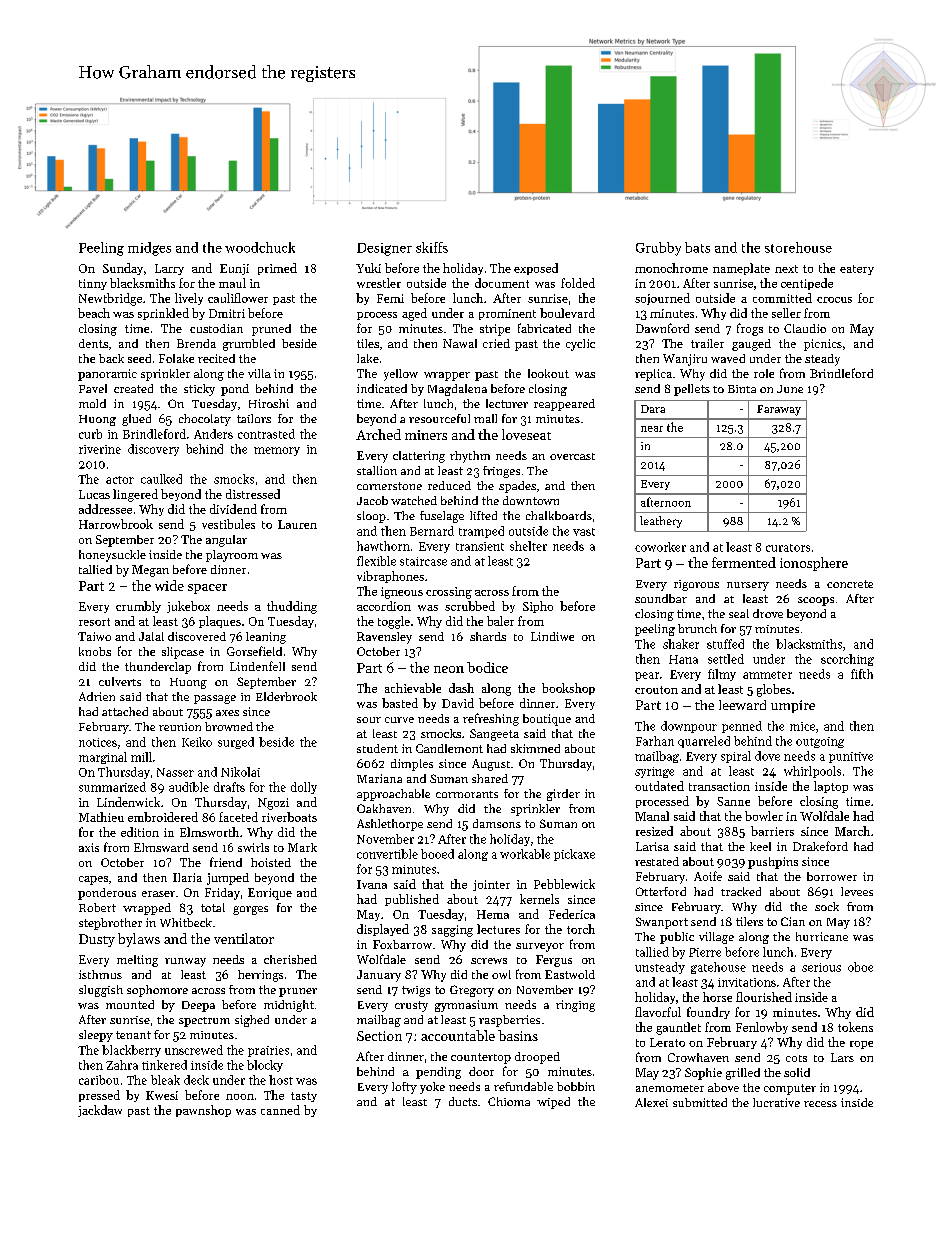 Image resolution: width=952 pixels, height=1233 pixels. I want to click on Sipho, so click(538, 607).
